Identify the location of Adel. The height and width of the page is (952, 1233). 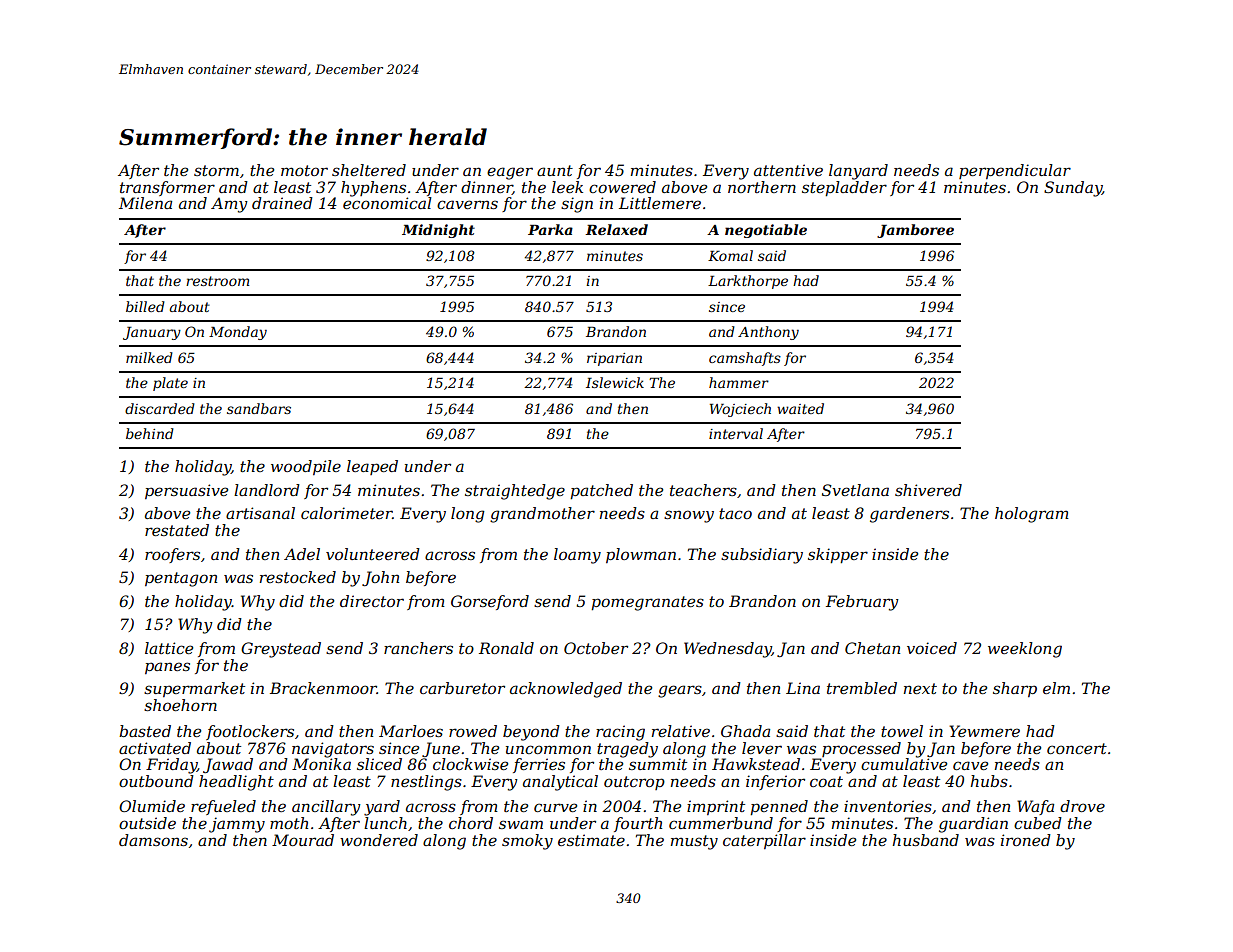
(302, 554).
